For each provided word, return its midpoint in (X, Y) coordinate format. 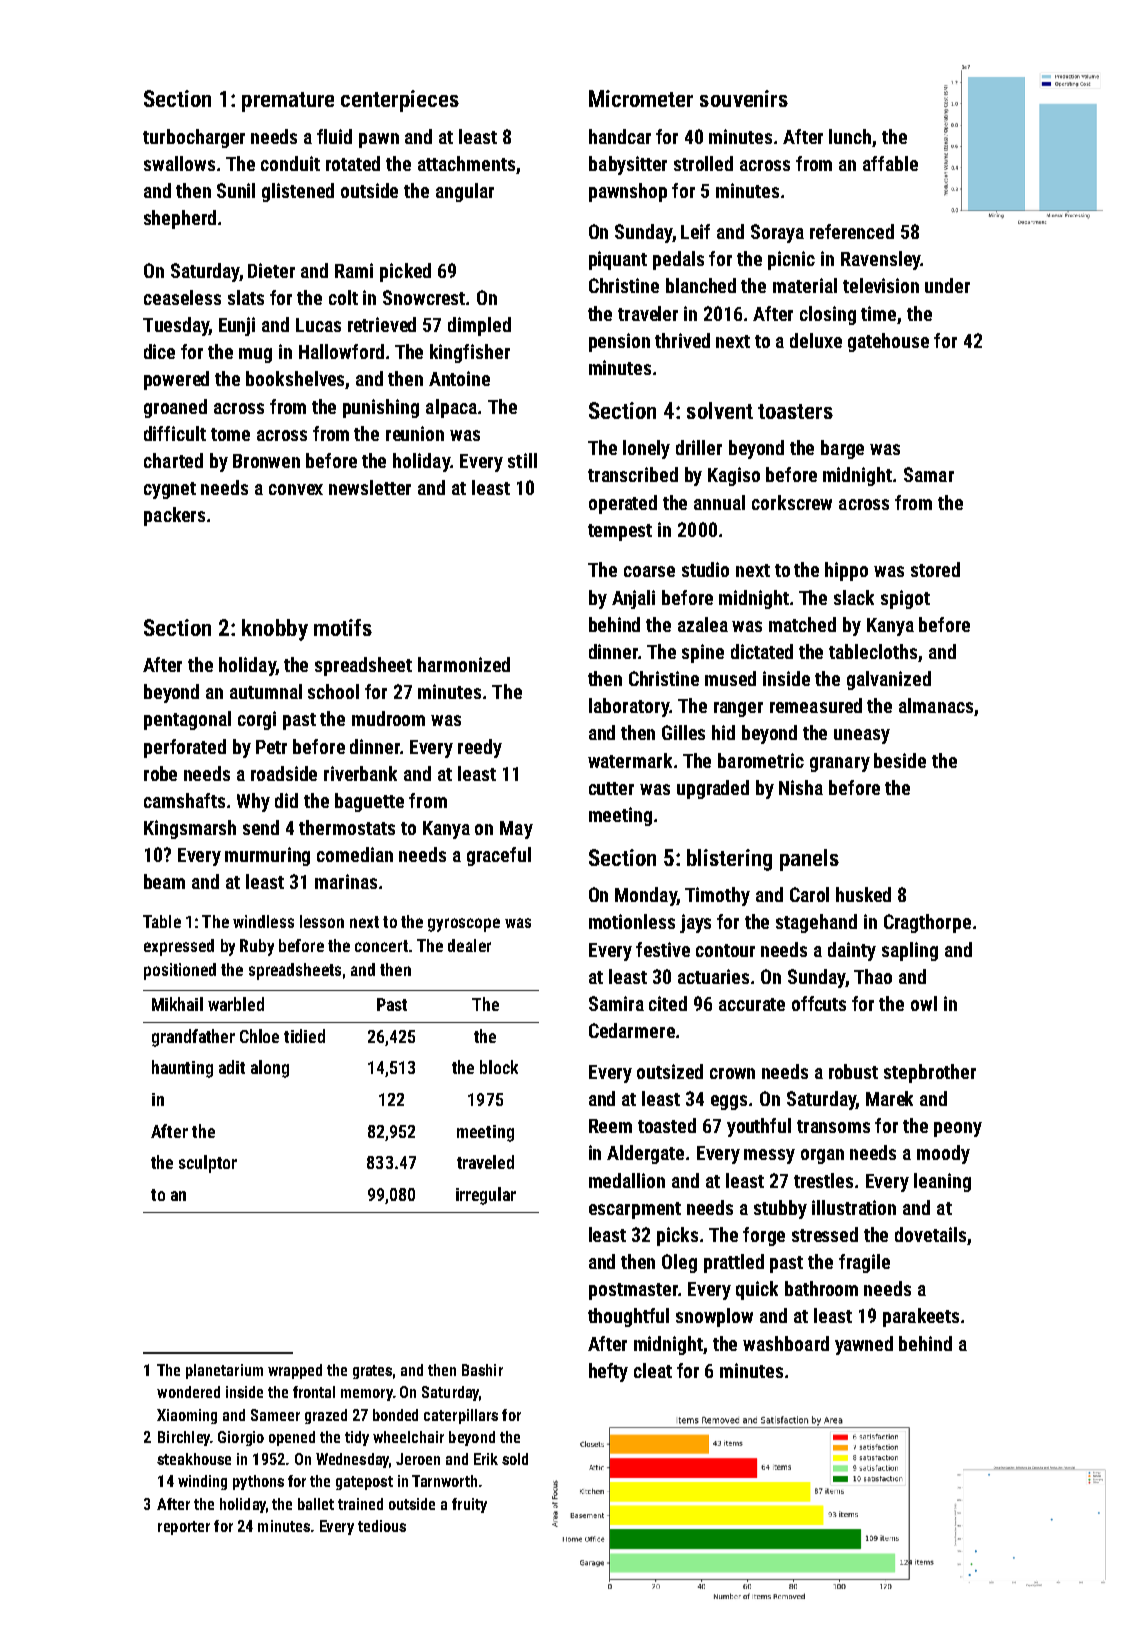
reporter (184, 1528)
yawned (864, 1345)
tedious (382, 1526)
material (805, 285)
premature (288, 102)
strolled (703, 163)
